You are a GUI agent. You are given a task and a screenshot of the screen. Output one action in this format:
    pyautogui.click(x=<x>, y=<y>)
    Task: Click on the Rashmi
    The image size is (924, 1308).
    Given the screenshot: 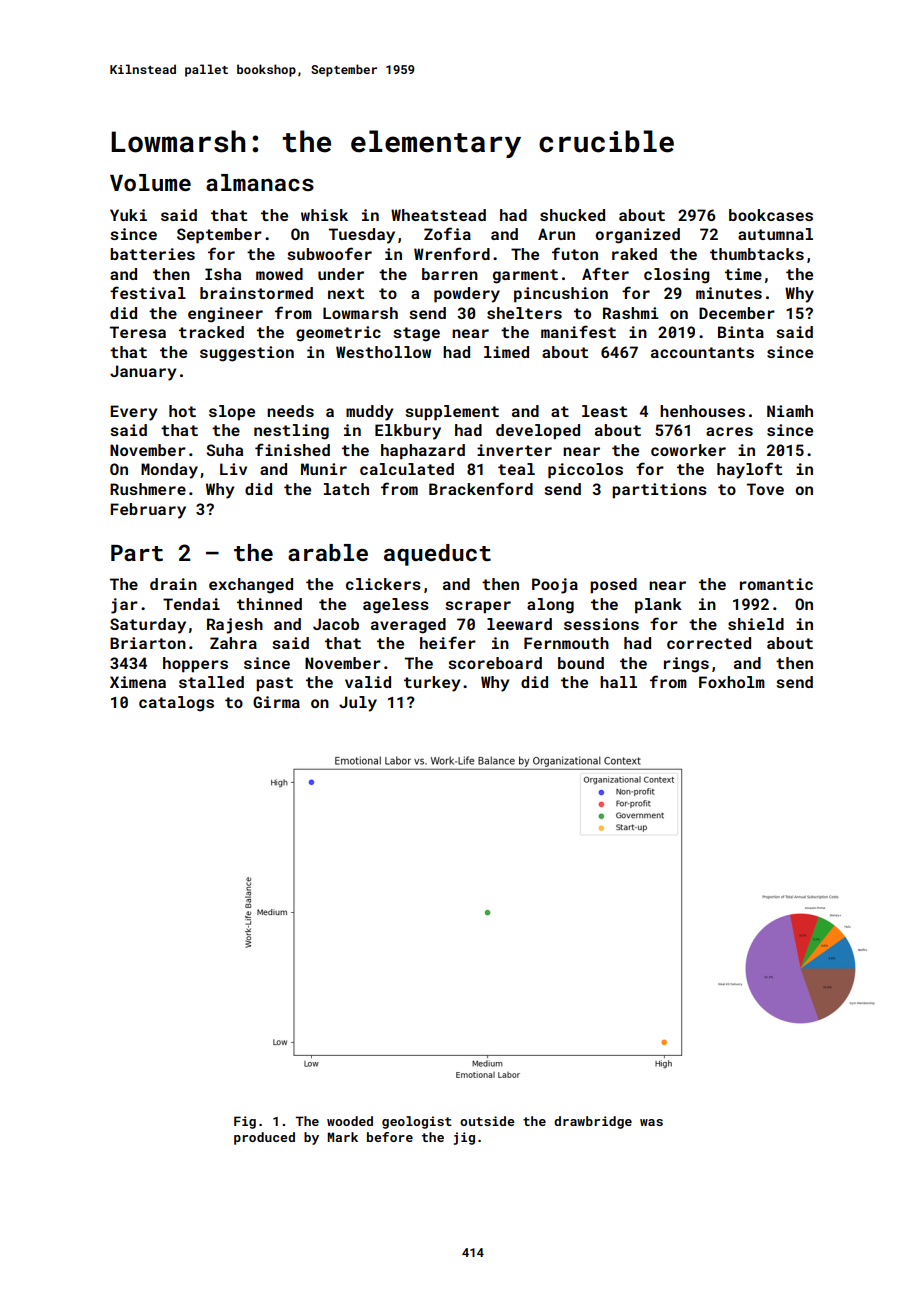 What is the action you would take?
    pyautogui.click(x=631, y=313)
